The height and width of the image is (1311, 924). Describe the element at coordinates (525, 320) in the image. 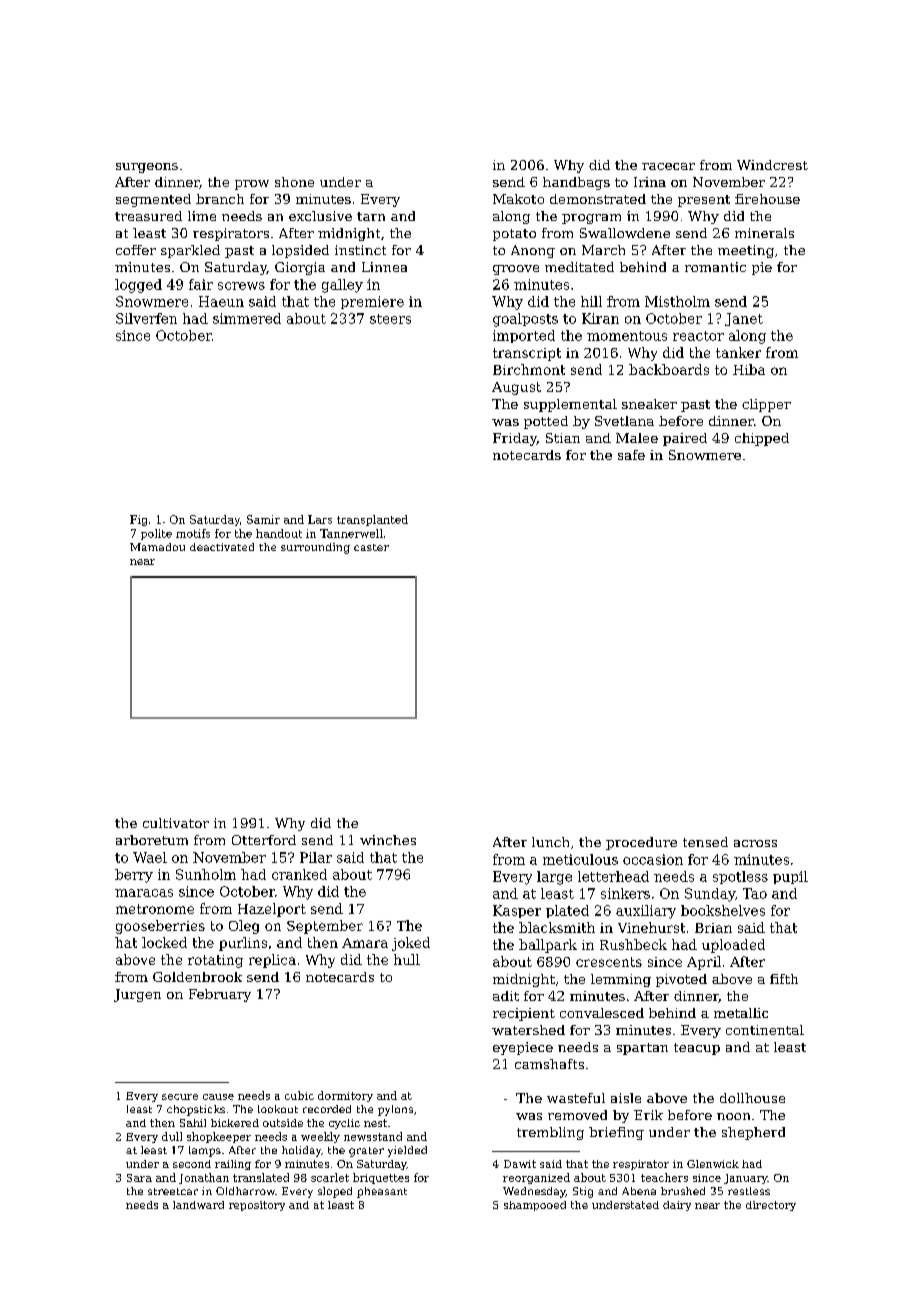

I see `goalposts` at that location.
